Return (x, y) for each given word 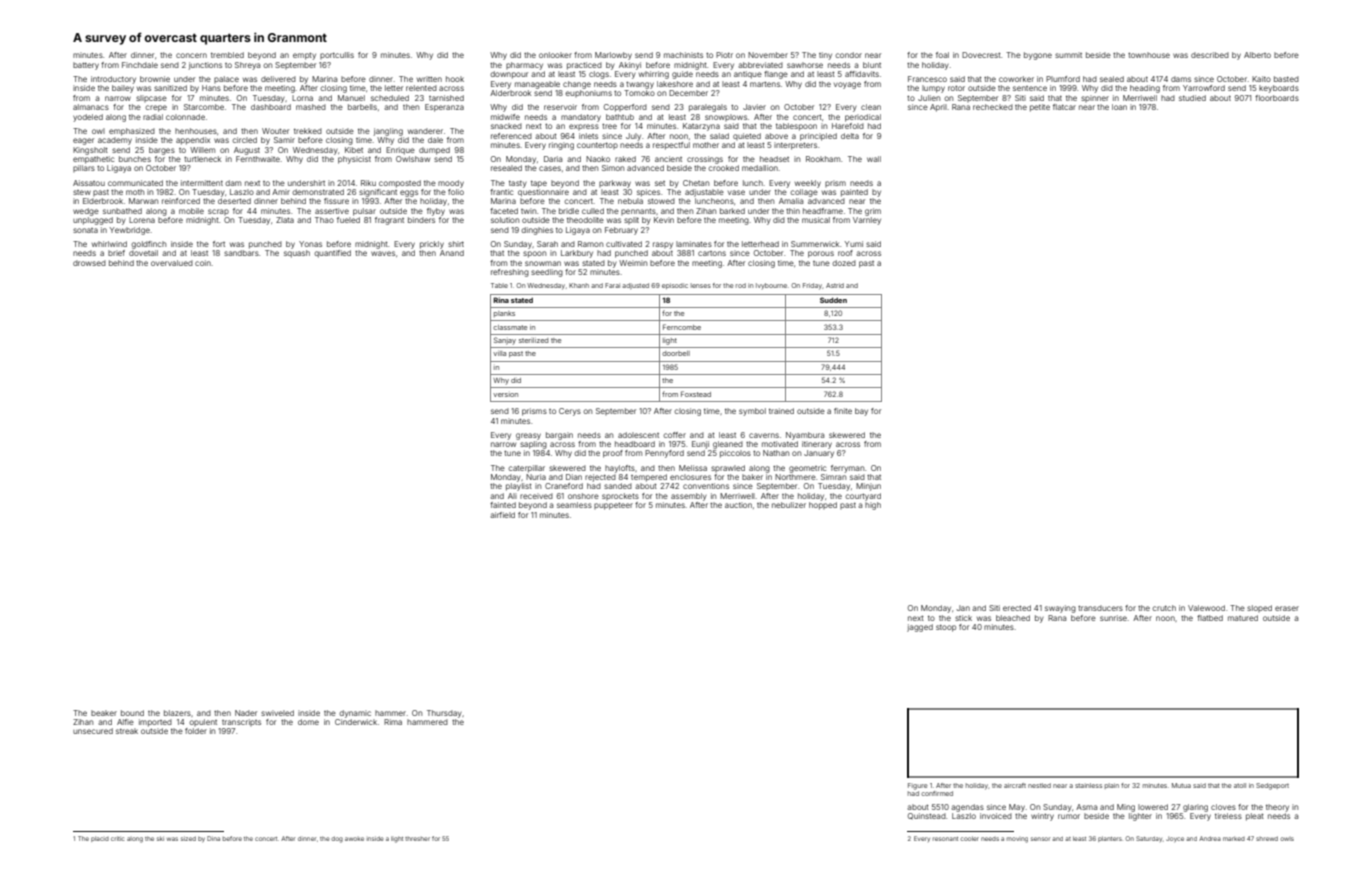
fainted (503, 505)
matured (1243, 618)
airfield (502, 515)
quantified (332, 254)
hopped (823, 506)
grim (873, 212)
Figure (917, 786)
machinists (683, 55)
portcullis (337, 55)
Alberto (1257, 55)
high (873, 506)
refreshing (510, 273)
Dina (213, 838)
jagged (920, 628)
